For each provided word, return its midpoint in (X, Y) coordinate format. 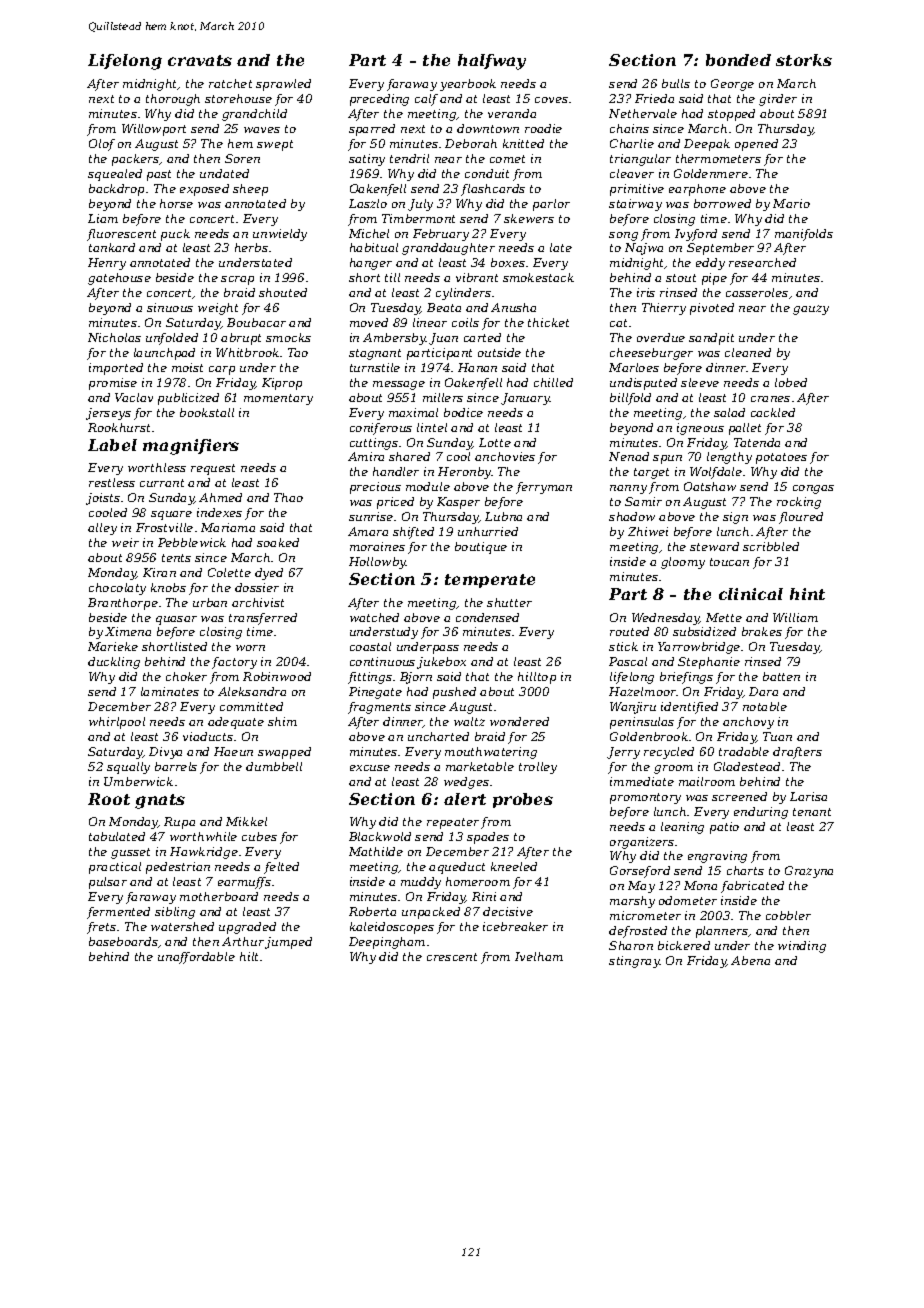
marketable (480, 766)
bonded (738, 60)
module (428, 486)
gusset (130, 853)
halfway (492, 62)
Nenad (629, 456)
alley (102, 529)
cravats (200, 60)
